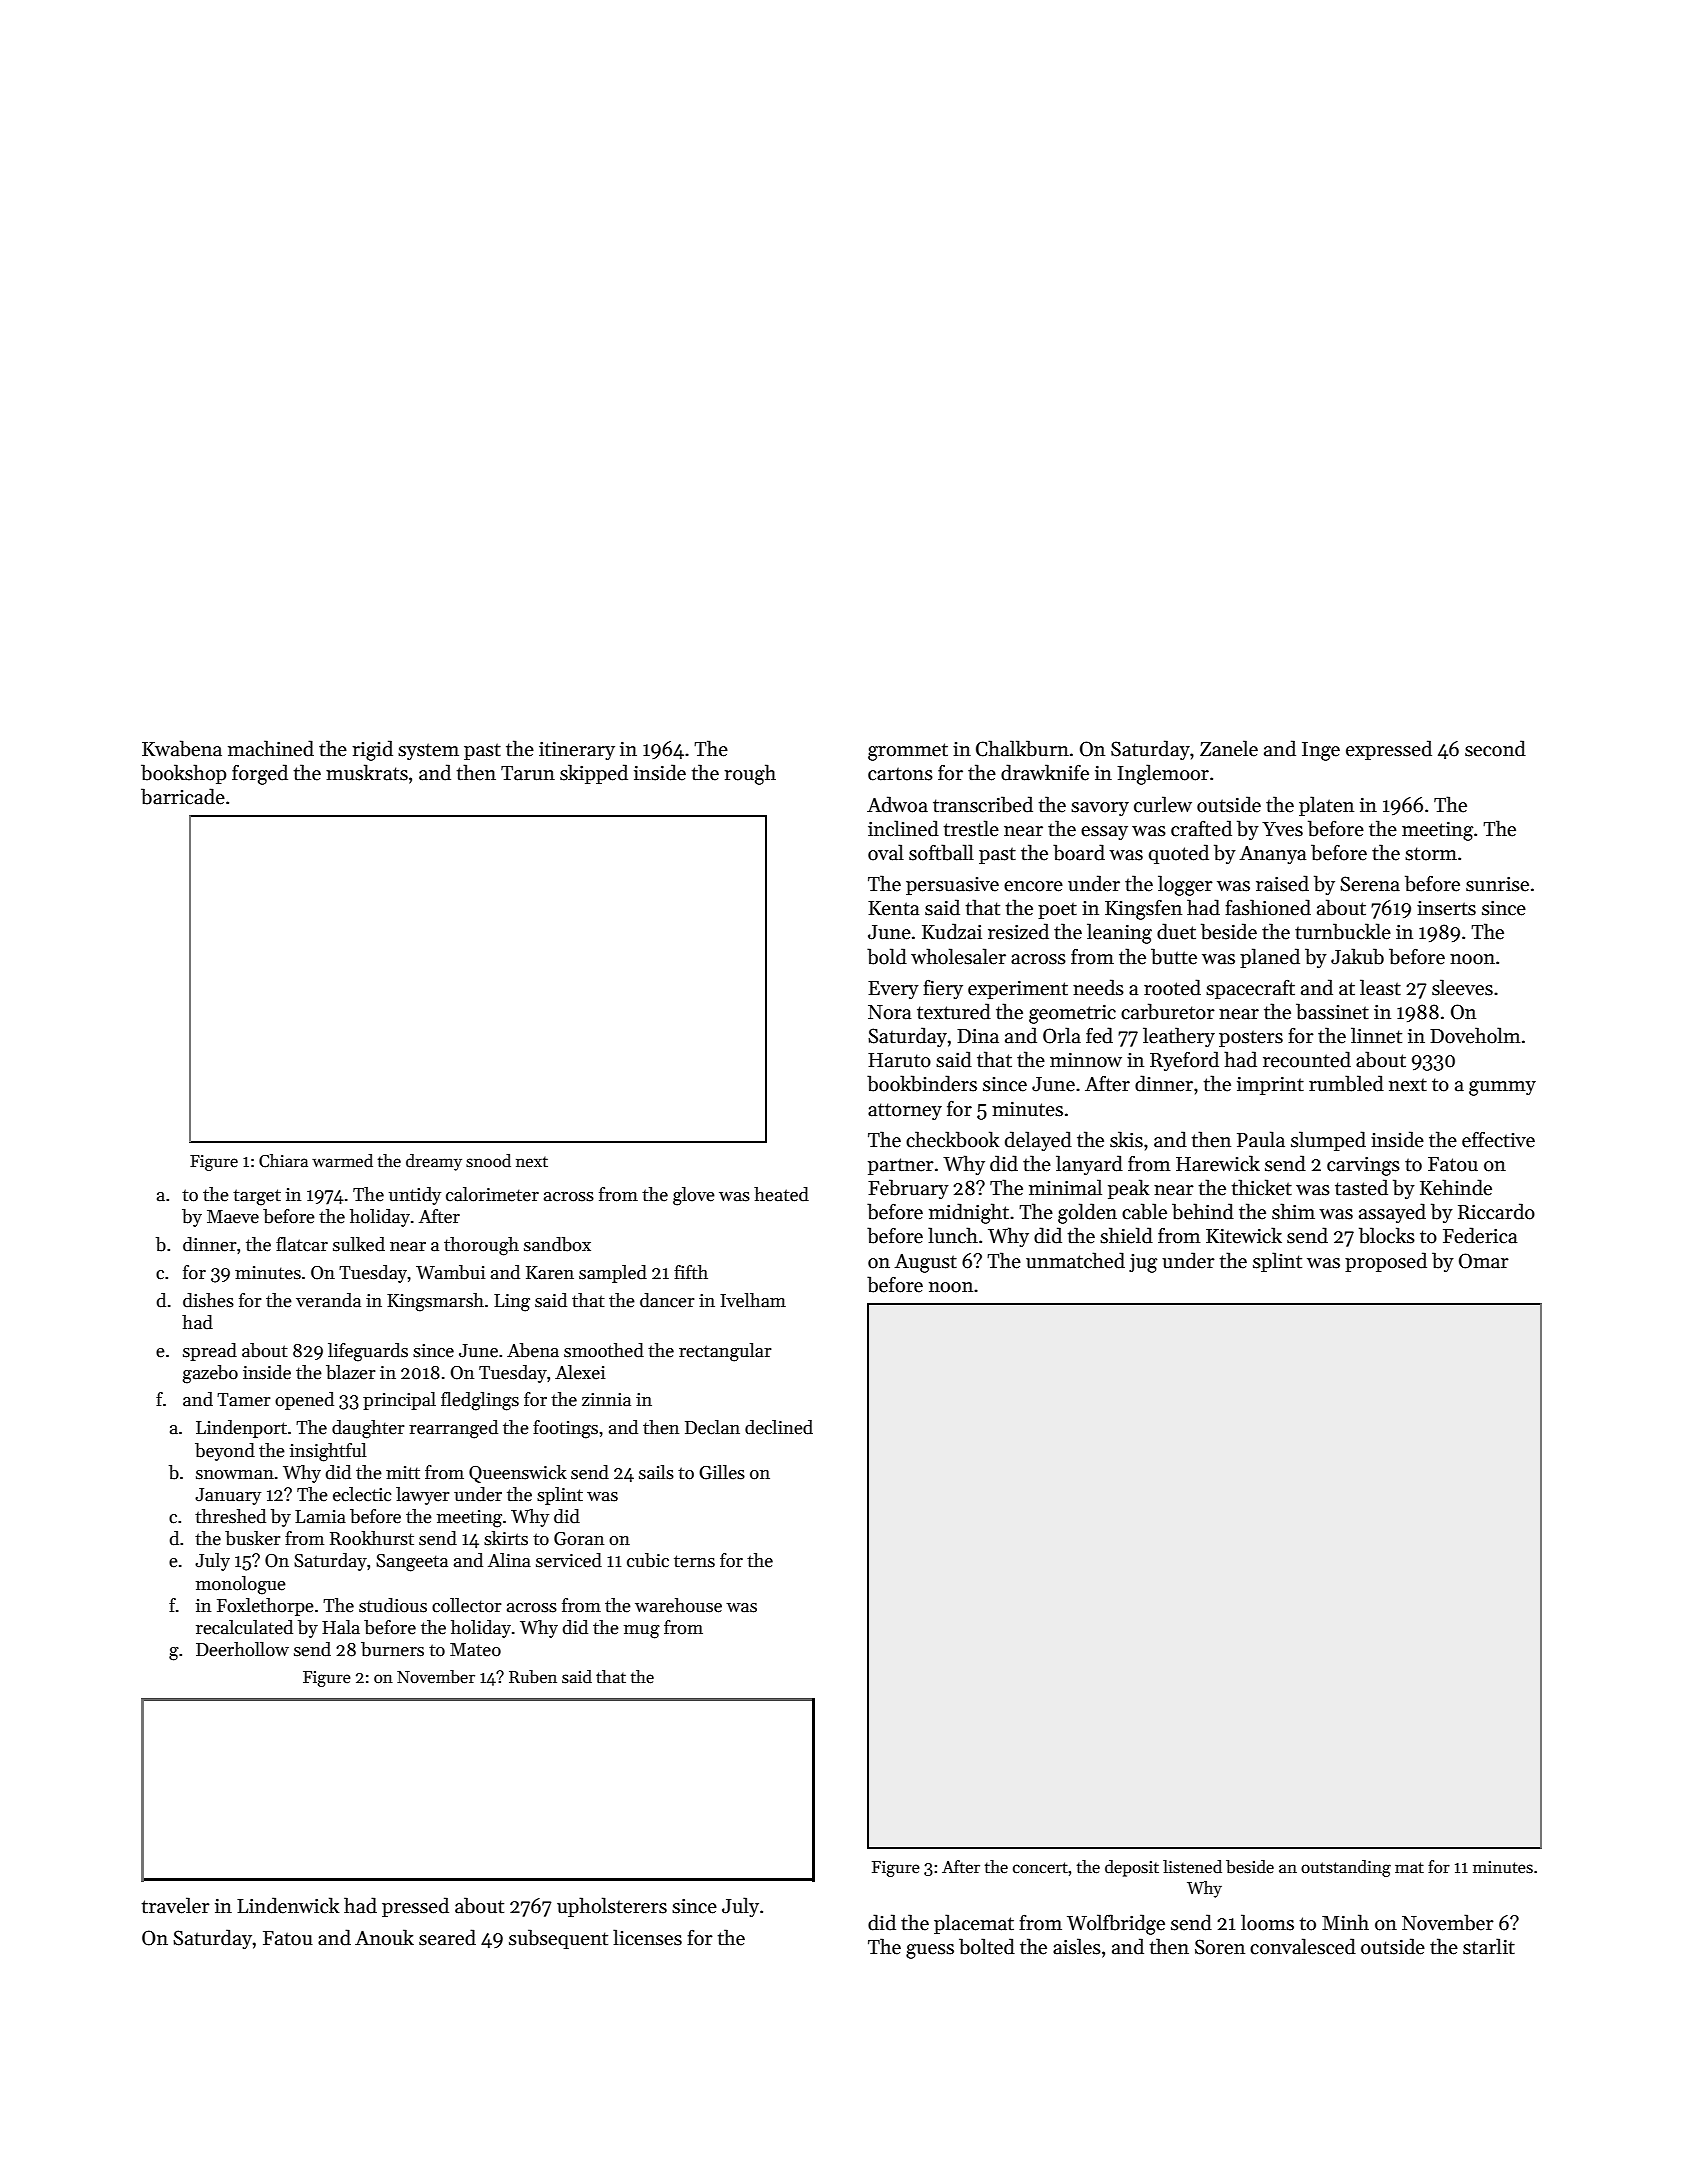 Image resolution: width=1683 pixels, height=2178 pixels. Describe the element at coordinates (1495, 748) in the document. I see `second` at that location.
